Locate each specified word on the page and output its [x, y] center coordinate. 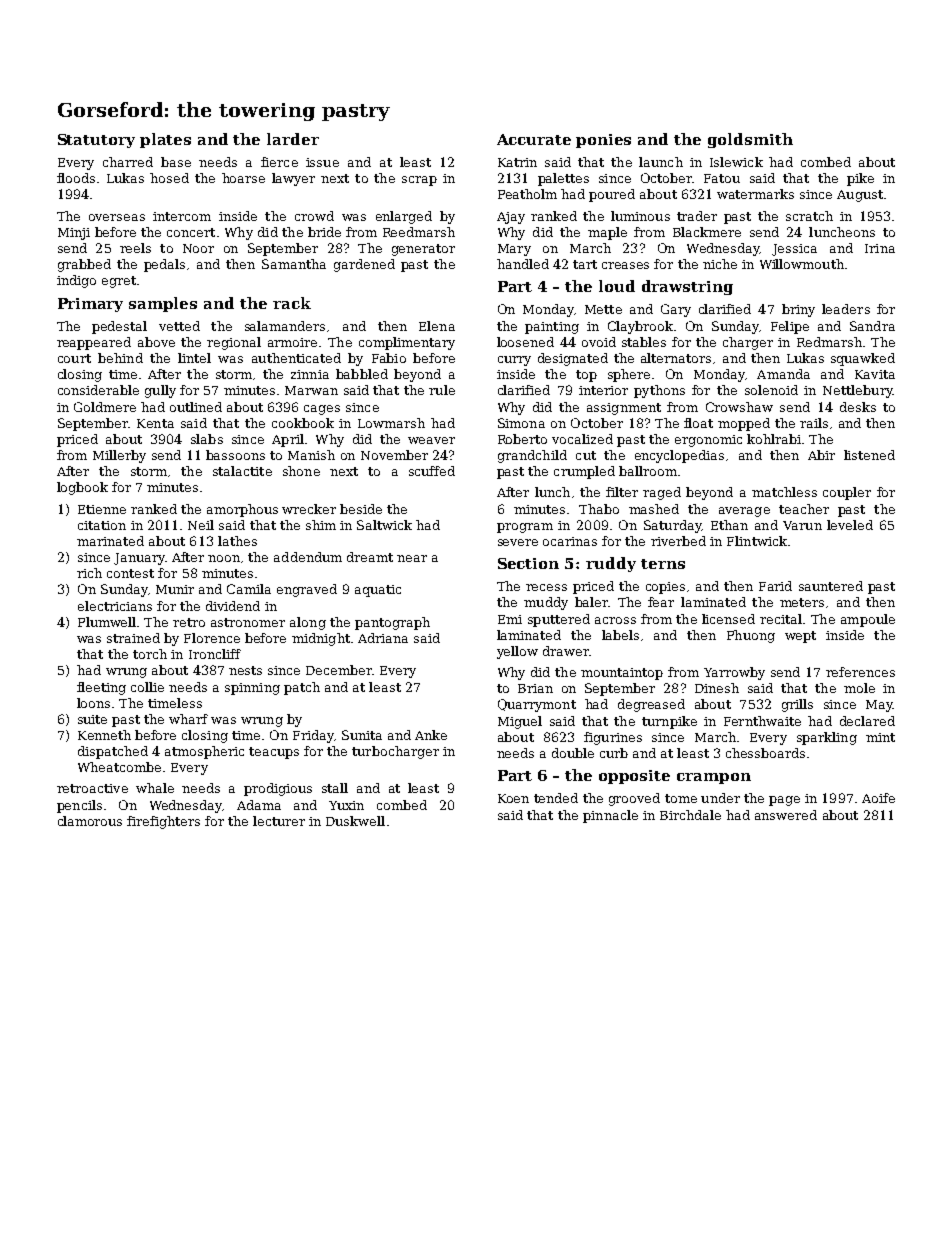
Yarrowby [734, 673]
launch [661, 162]
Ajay [511, 218]
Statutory [96, 141]
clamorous [90, 821]
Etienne [102, 509]
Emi [510, 619]
